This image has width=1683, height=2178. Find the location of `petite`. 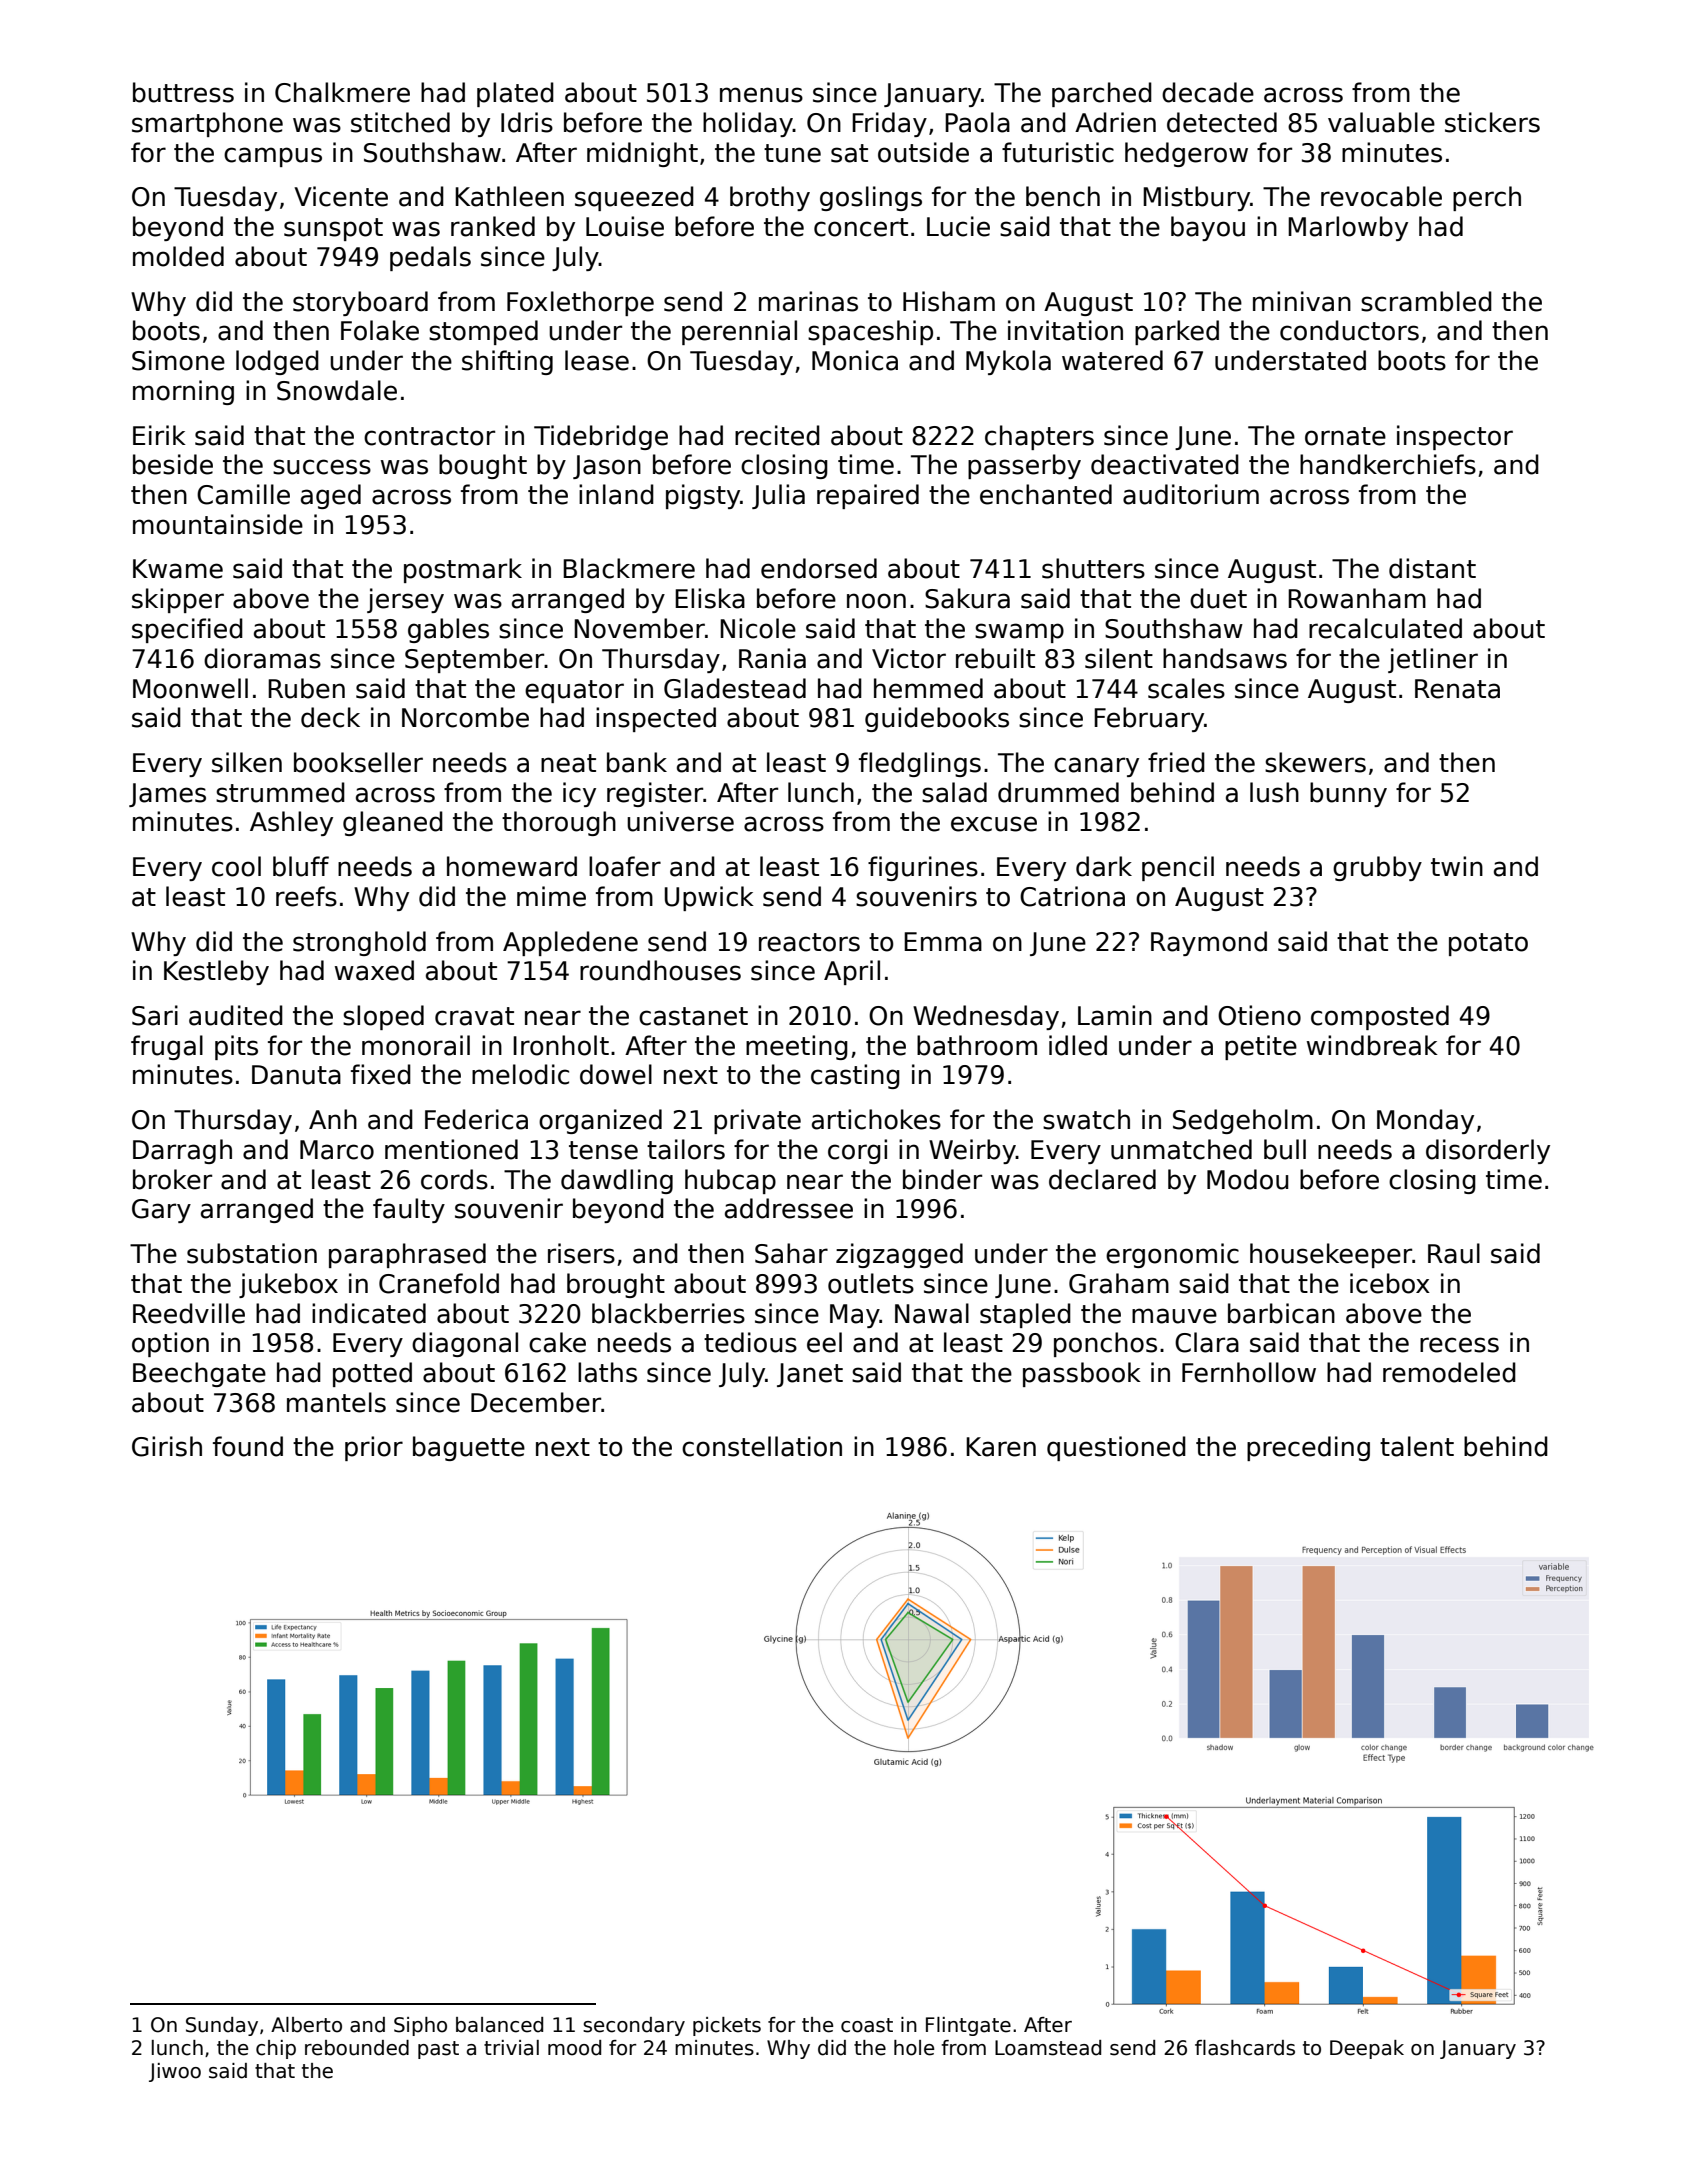

petite is located at coordinates (1261, 1047).
